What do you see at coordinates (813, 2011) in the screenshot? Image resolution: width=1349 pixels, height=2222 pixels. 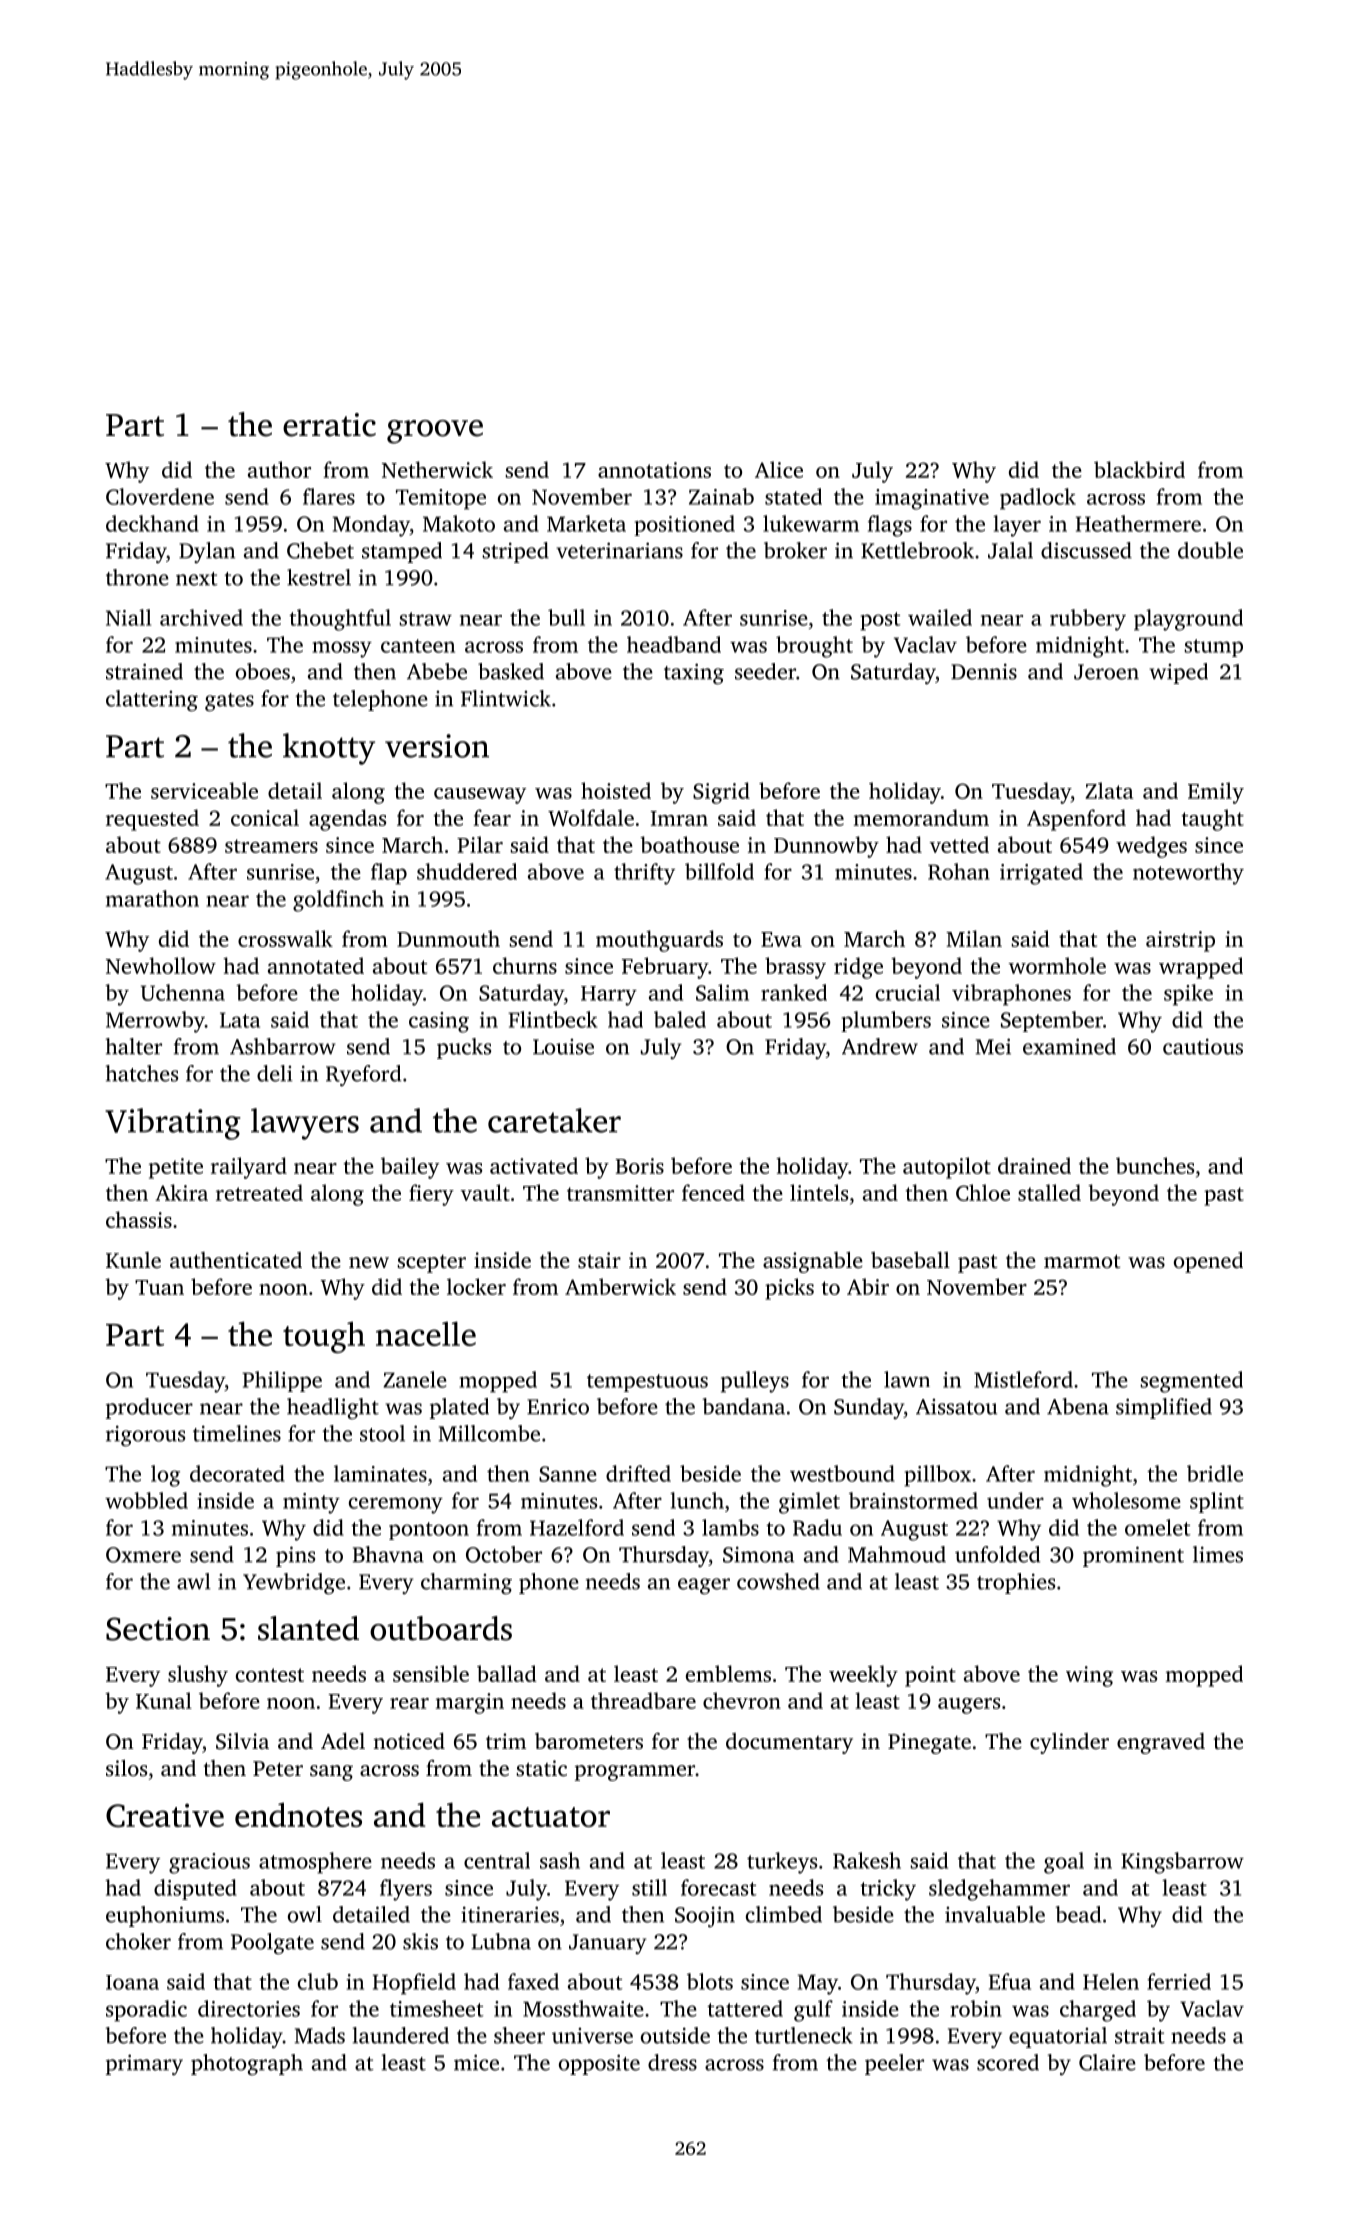 I see `gulf` at bounding box center [813, 2011].
